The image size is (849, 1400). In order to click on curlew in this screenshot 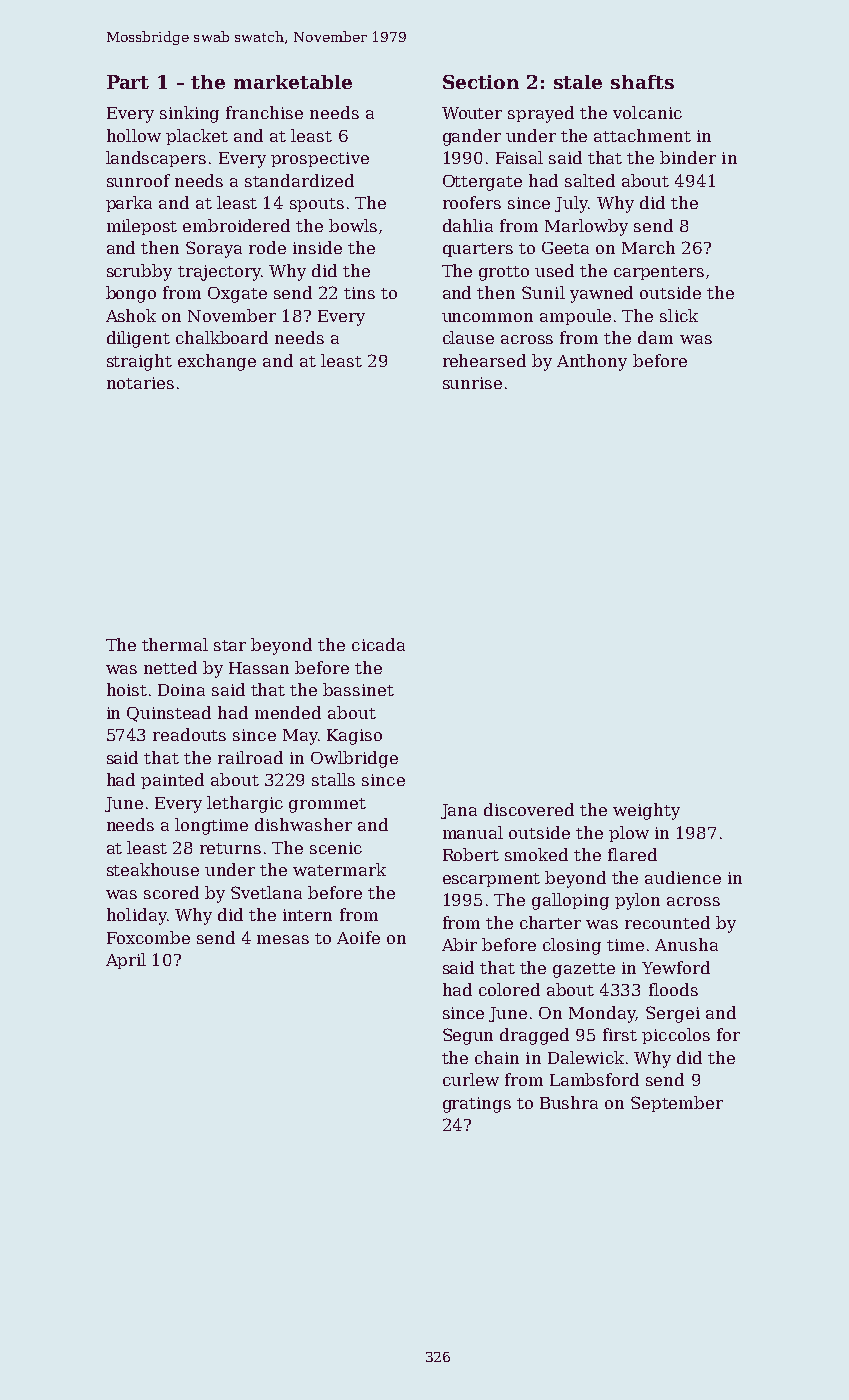, I will do `click(471, 1079)`.
